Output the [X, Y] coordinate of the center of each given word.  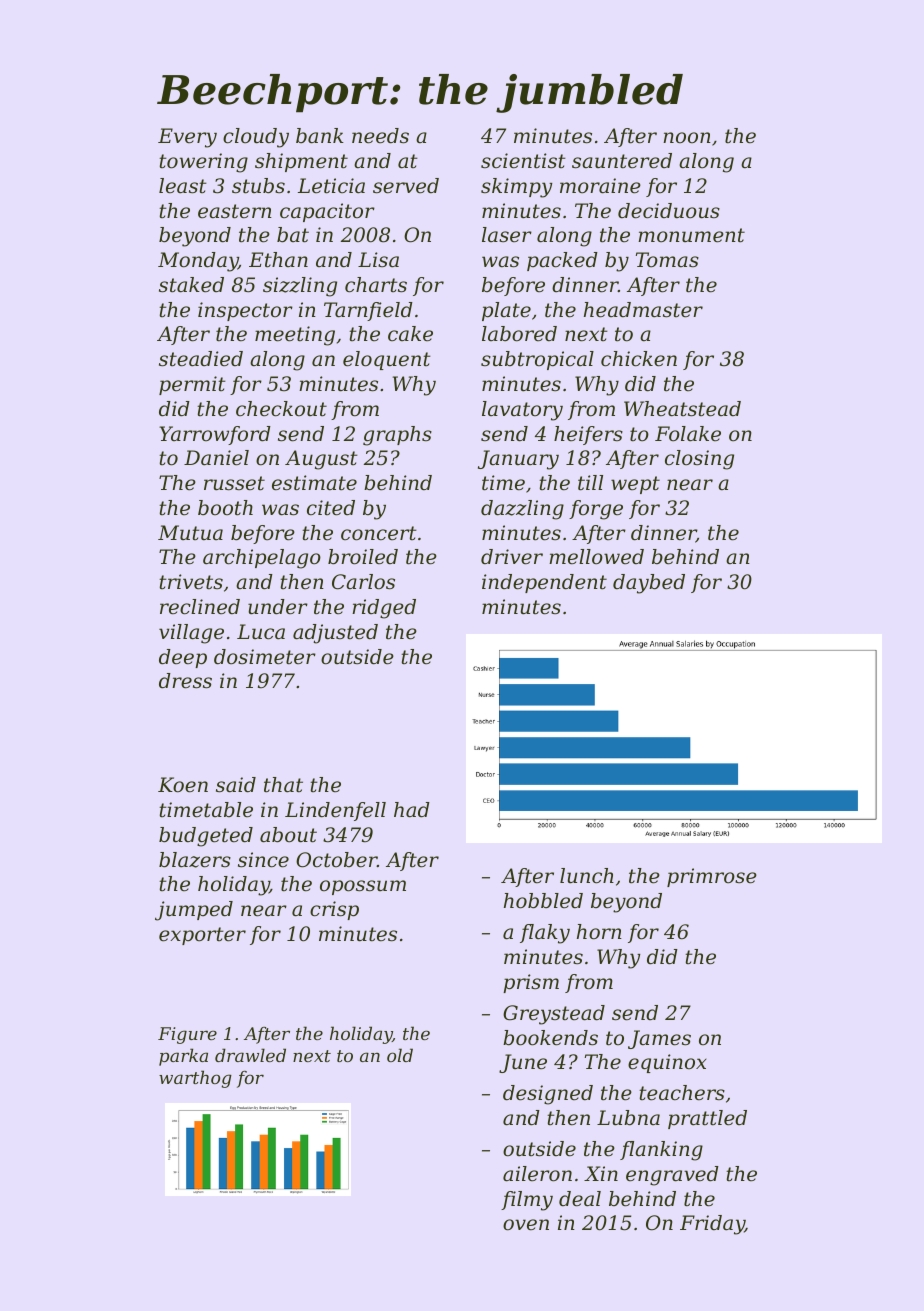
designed [548, 1095]
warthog [195, 1079]
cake [410, 333]
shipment [301, 162]
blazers [195, 860]
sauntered [622, 161]
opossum [363, 887]
